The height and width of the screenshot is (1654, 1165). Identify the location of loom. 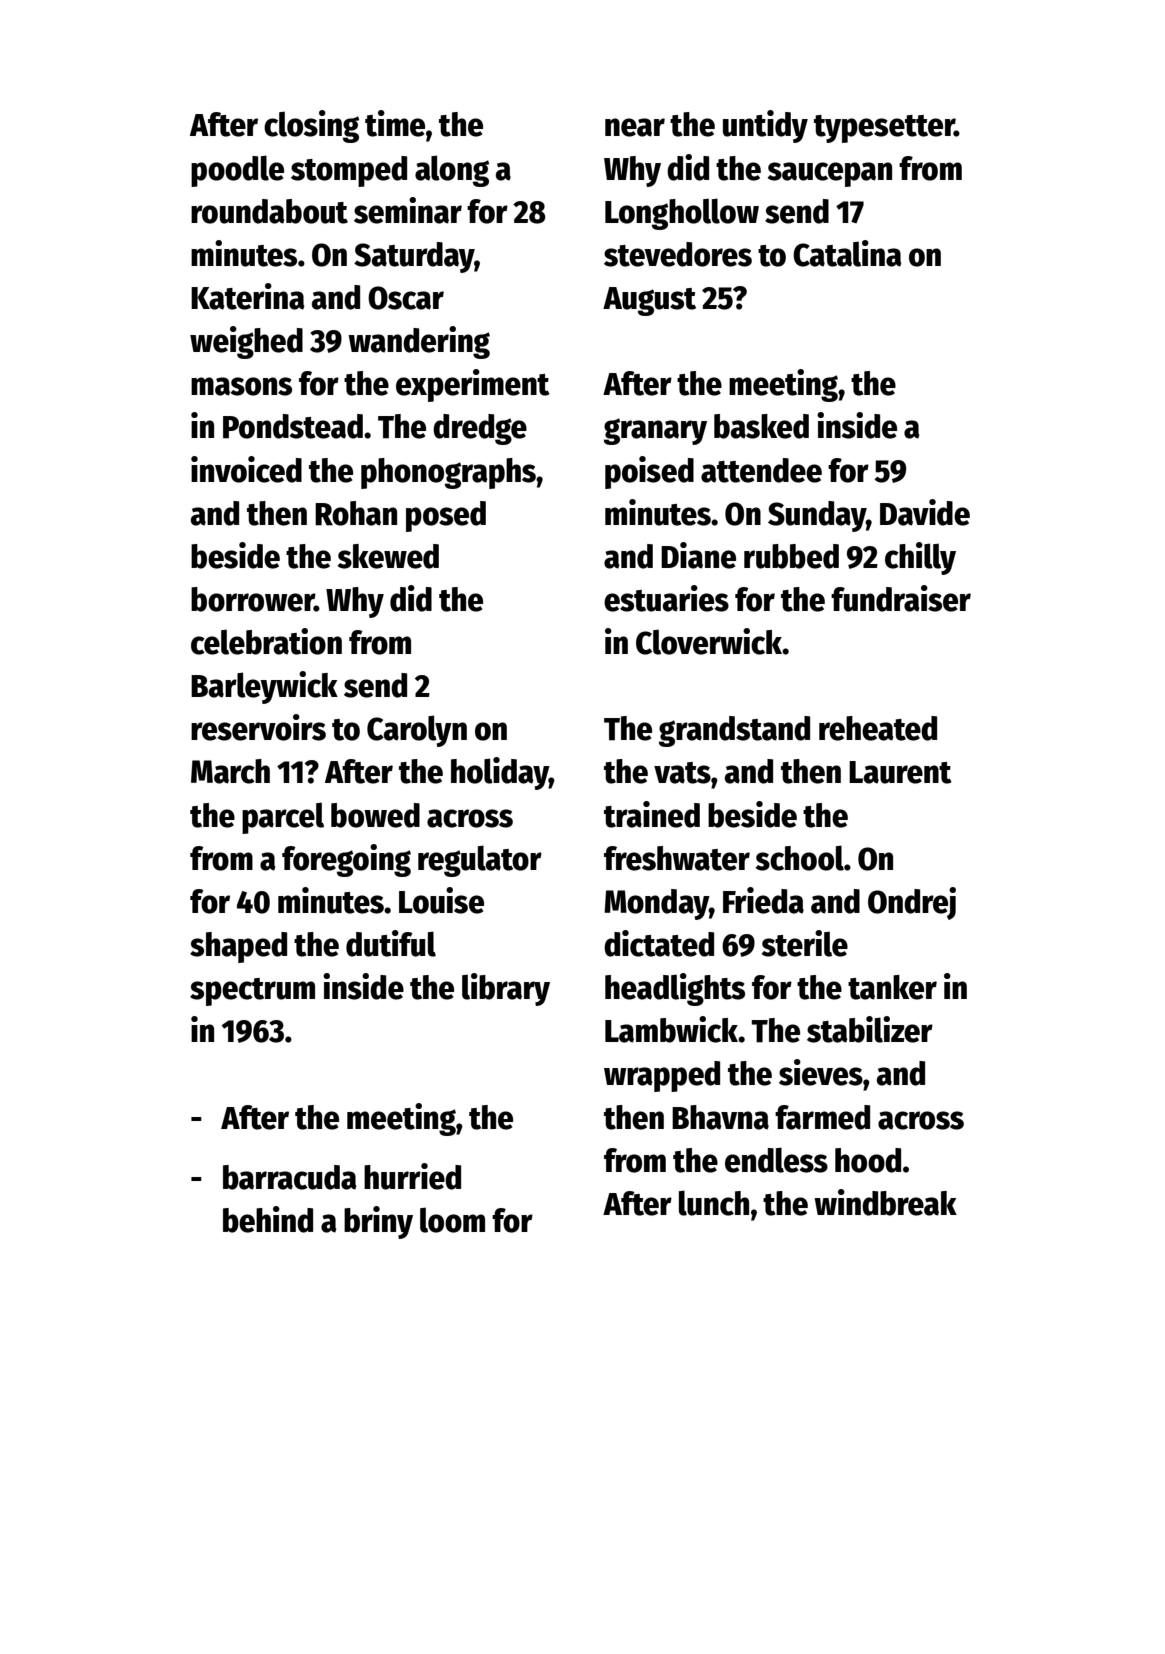
(452, 1220).
